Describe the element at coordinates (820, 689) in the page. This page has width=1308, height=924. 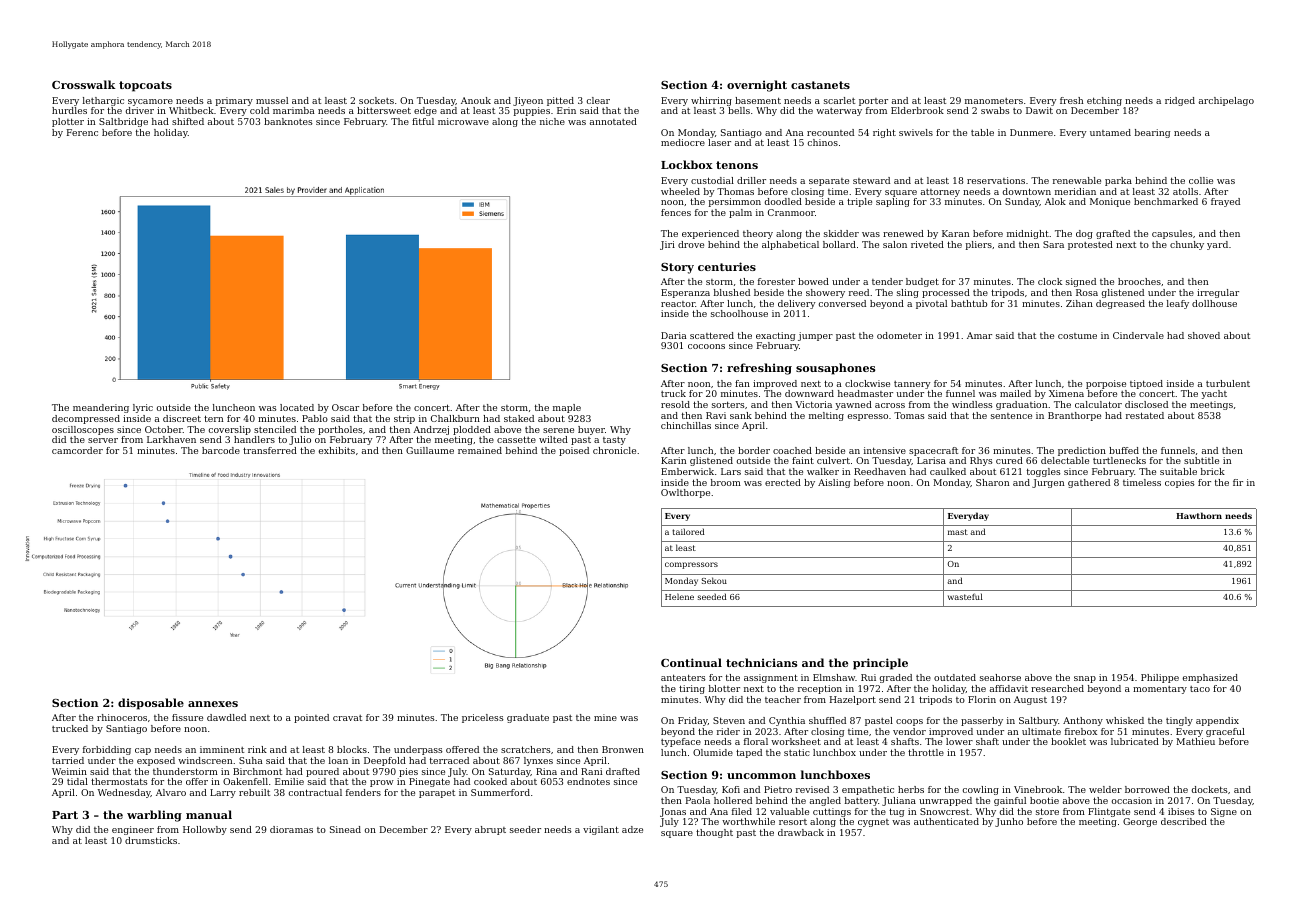
I see `reception` at that location.
